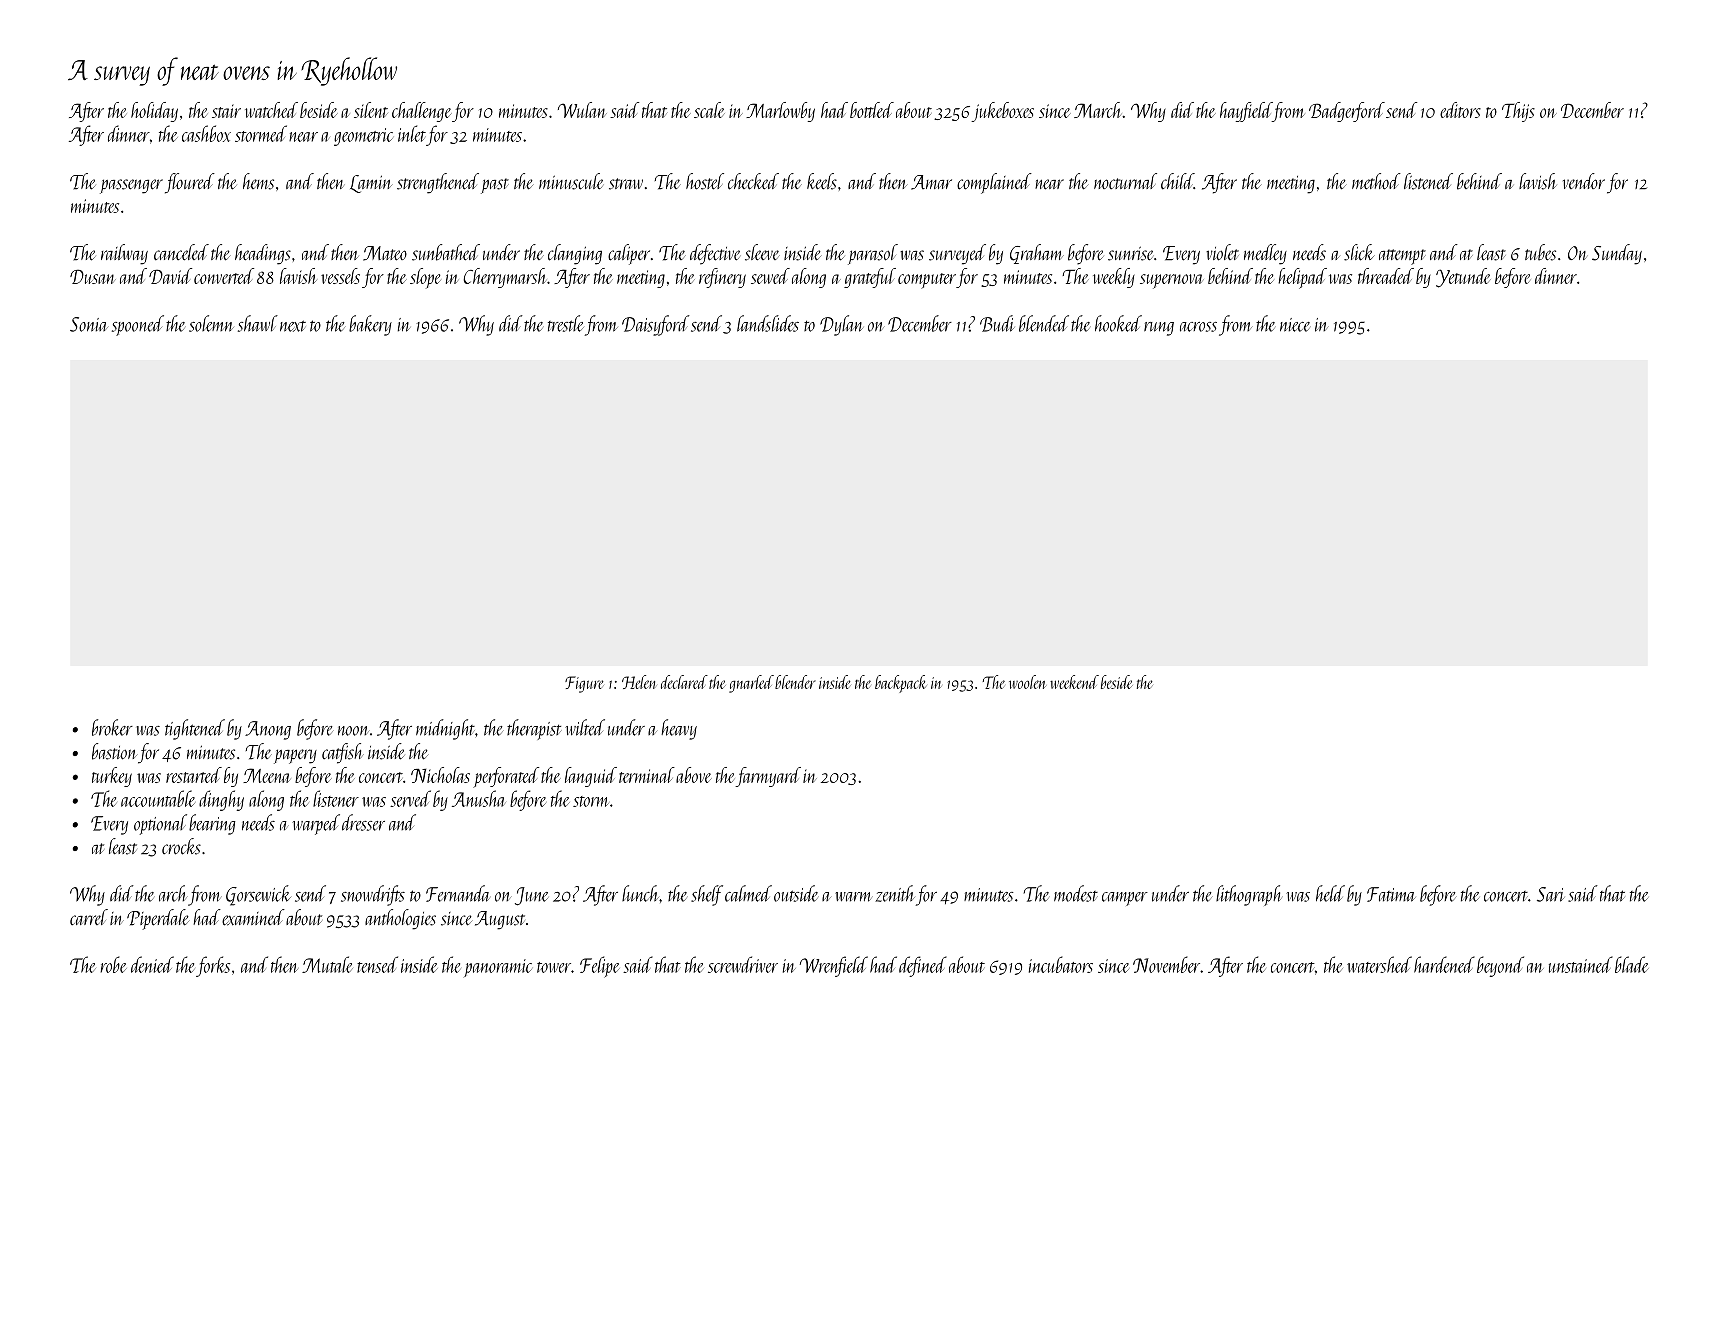 The height and width of the image is (1327, 1718). Describe the element at coordinates (900, 684) in the image. I see `backpack` at that location.
